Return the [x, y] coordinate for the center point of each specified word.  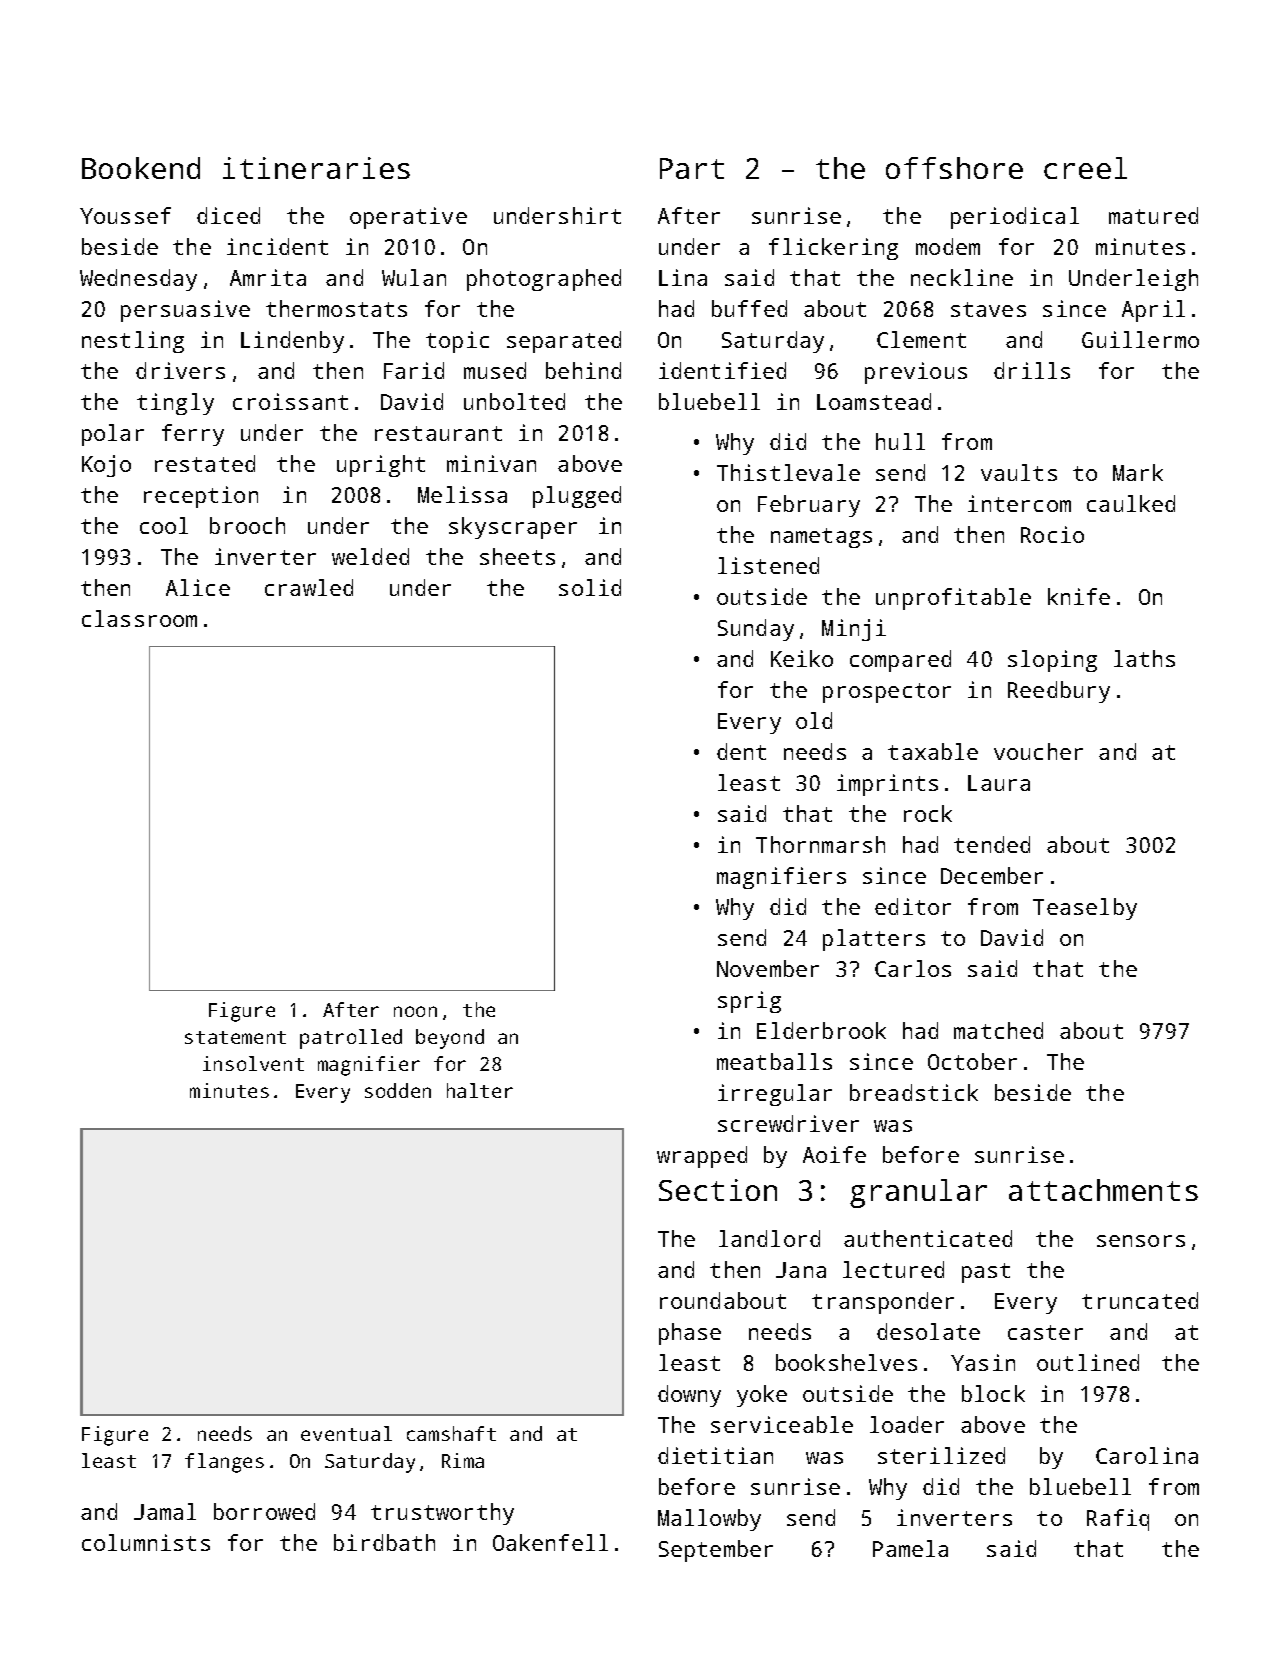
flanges [224, 1463]
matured [1153, 215]
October [972, 1061]
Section [718, 1190]
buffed [749, 308]
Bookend [141, 168]
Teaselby [1085, 909]
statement [235, 1037]
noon [415, 1011]
